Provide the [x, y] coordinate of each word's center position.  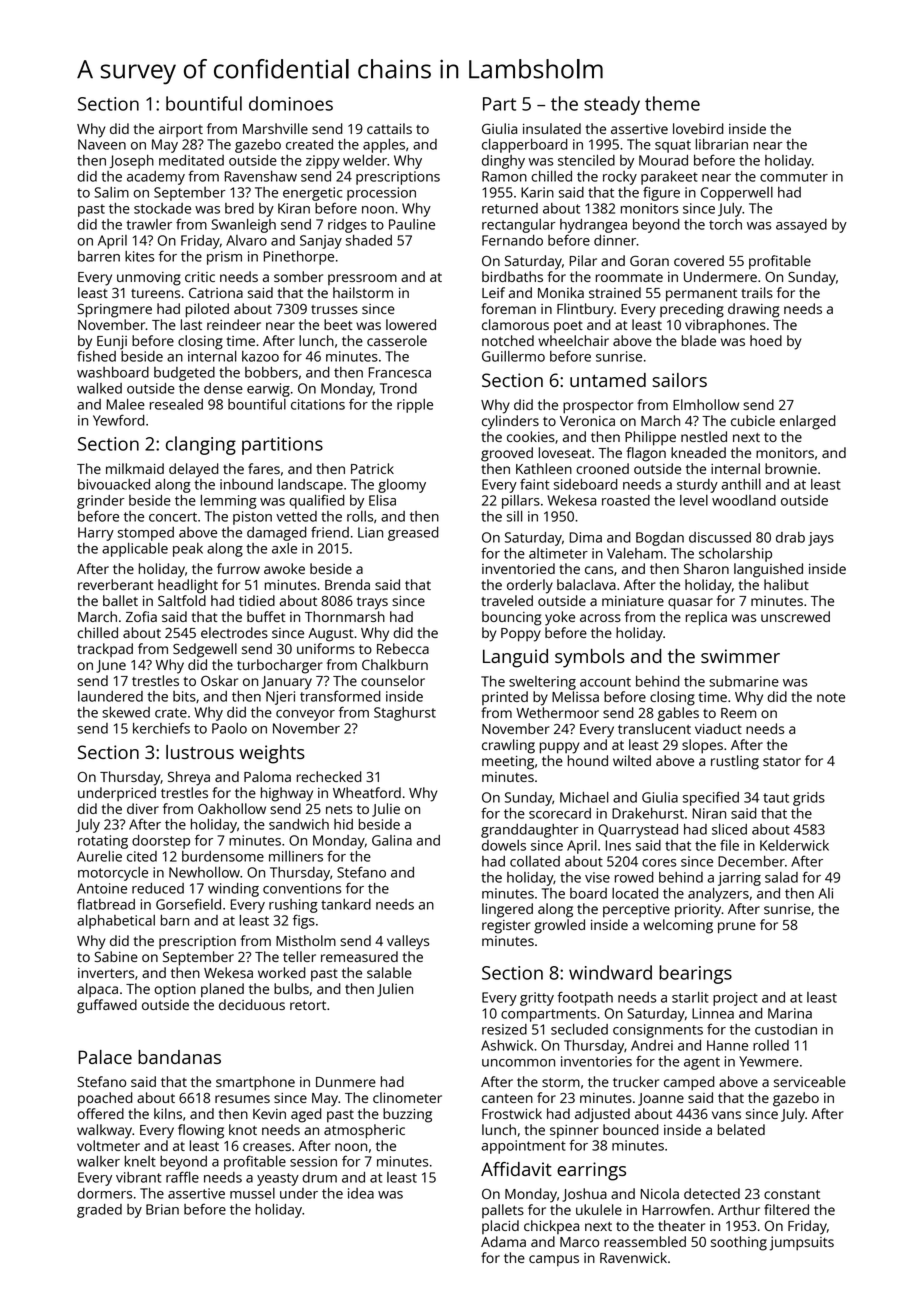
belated [741, 1129]
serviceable [810, 1081]
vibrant [139, 1177]
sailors [679, 380]
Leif [493, 292]
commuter [794, 177]
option [175, 991]
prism [224, 258]
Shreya [189, 778]
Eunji [112, 342]
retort [308, 1005]
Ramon [504, 176]
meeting [508, 763]
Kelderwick [794, 845]
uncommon [518, 1063]
